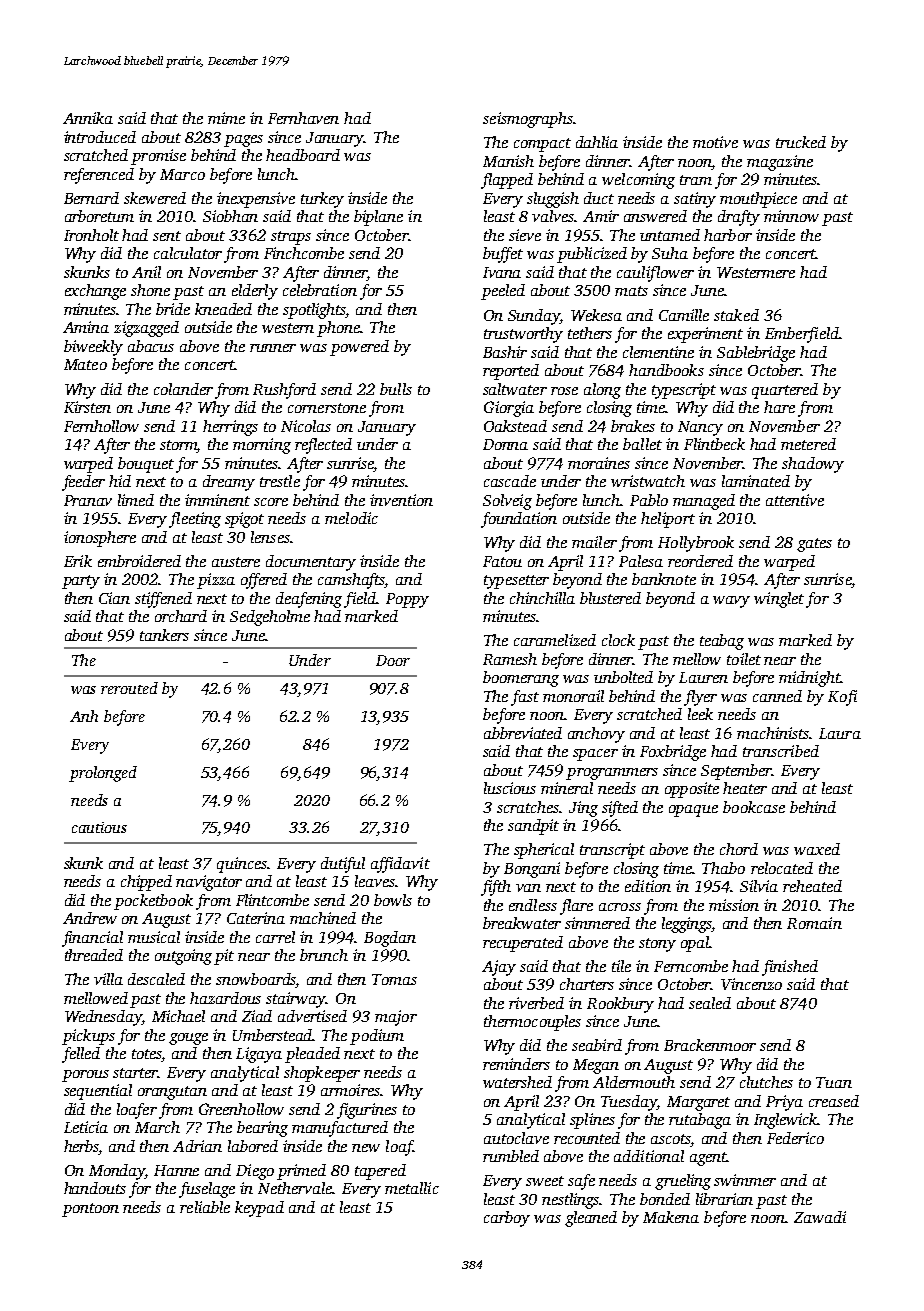 Image resolution: width=924 pixels, height=1311 pixels. I want to click on gleaned, so click(591, 1219).
